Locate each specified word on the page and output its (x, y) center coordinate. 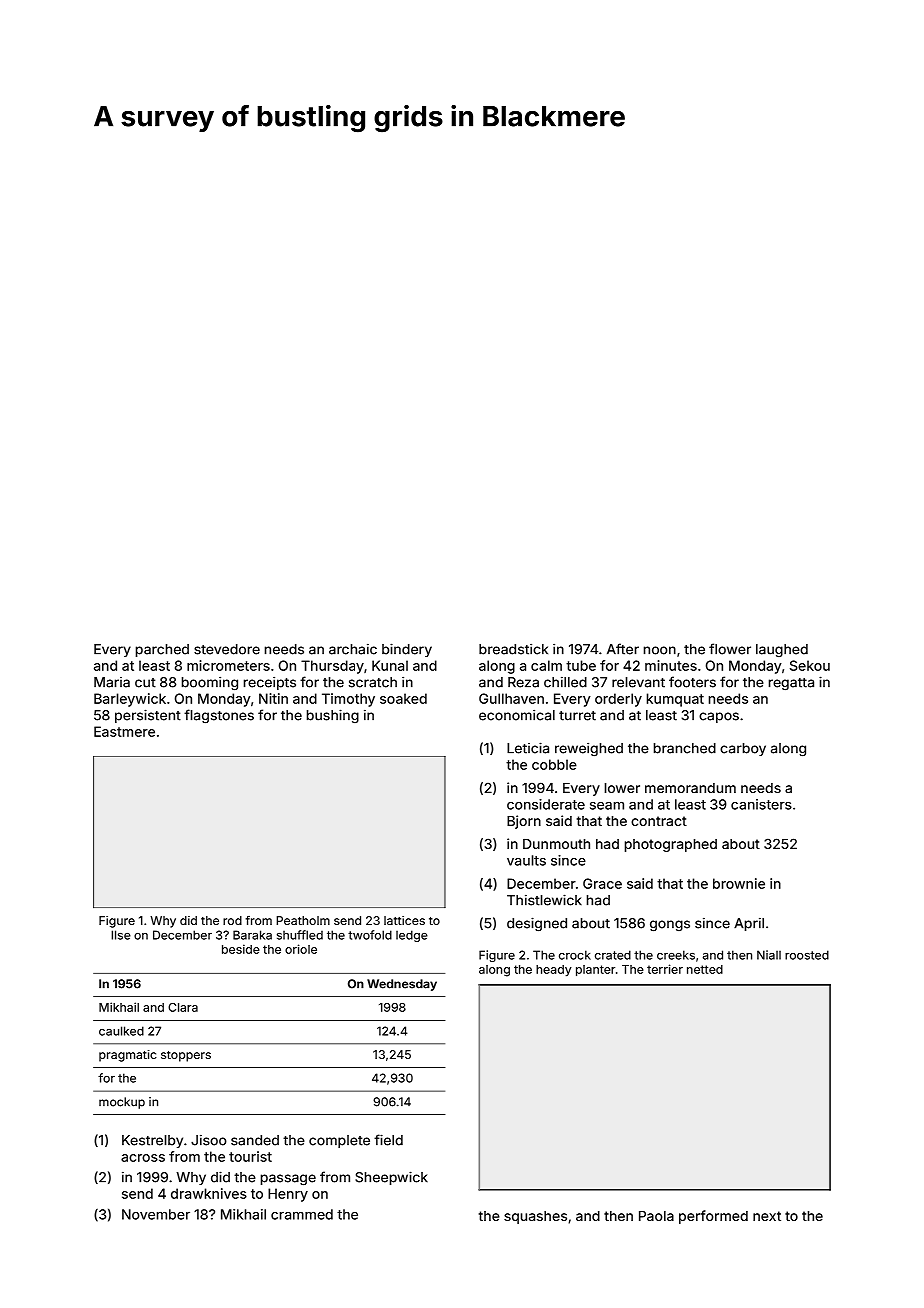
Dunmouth (556, 844)
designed (537, 924)
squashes (535, 1217)
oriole (301, 949)
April (749, 924)
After (623, 649)
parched (162, 650)
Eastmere (124, 731)
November (156, 1214)
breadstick (513, 649)
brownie (739, 883)
